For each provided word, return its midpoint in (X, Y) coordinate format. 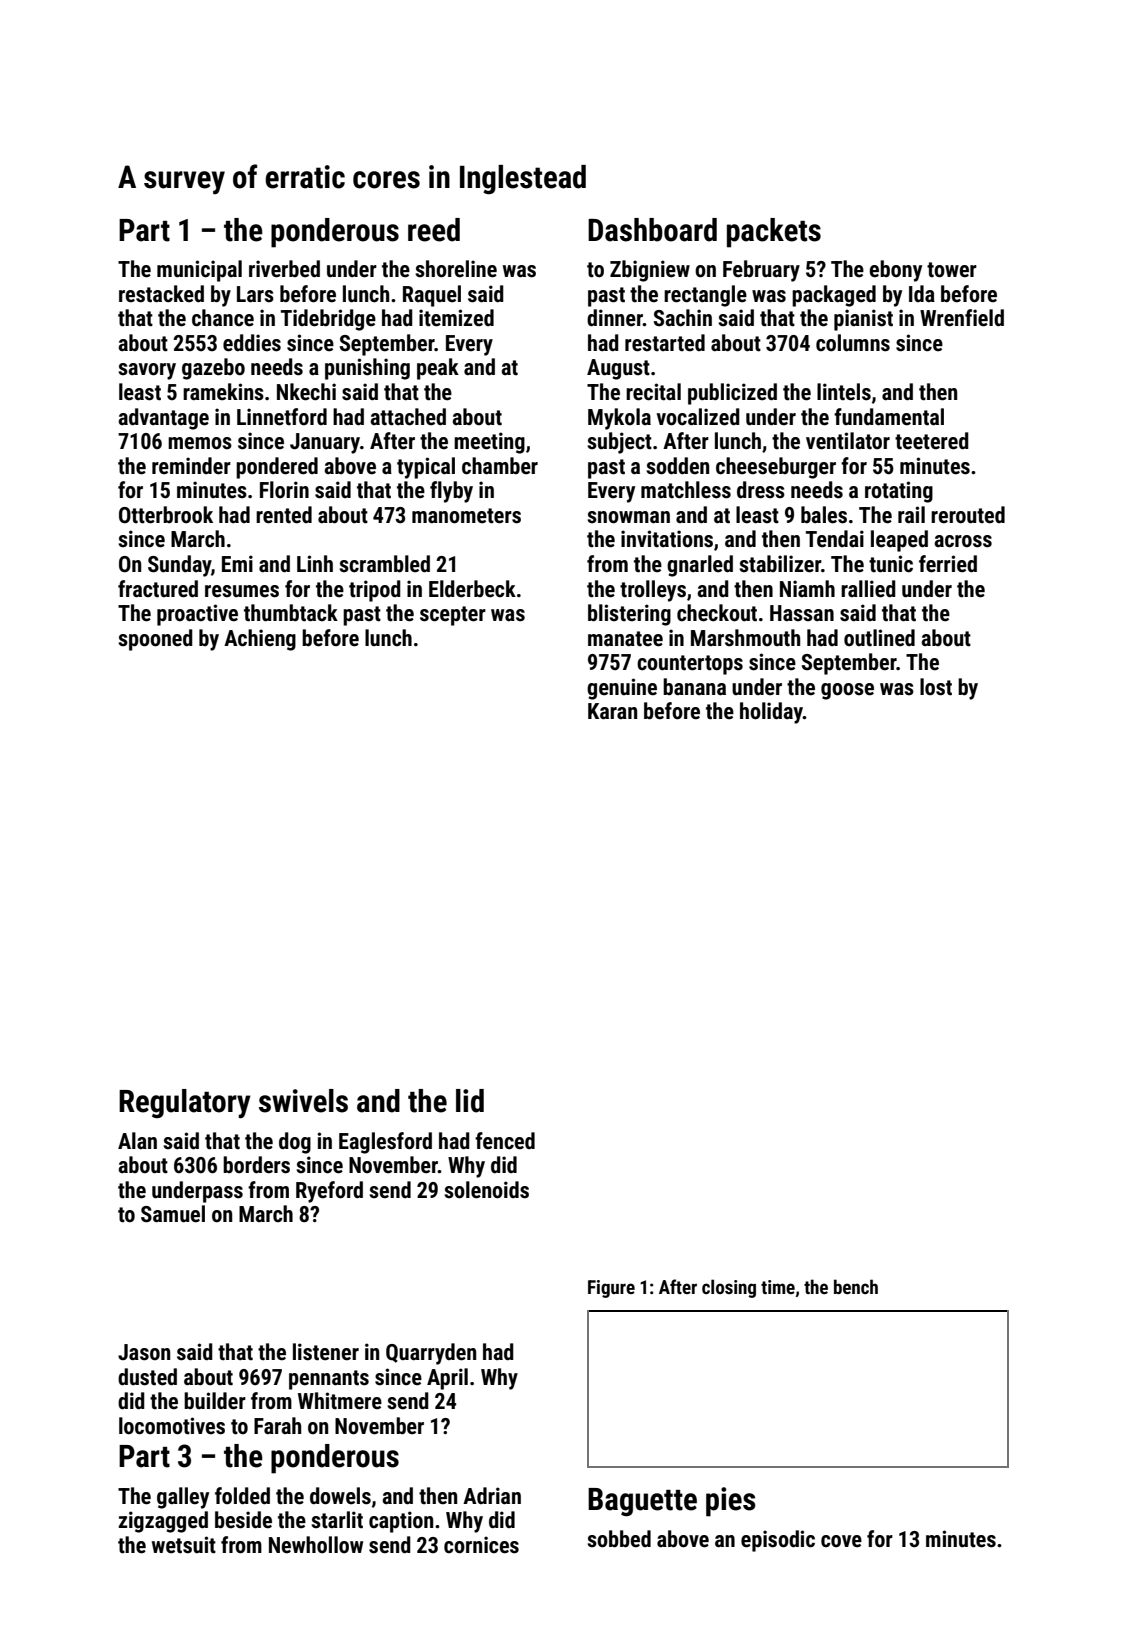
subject (619, 443)
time (778, 1287)
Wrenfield (962, 318)
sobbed (619, 1539)
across (963, 541)
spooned (155, 640)
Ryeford (329, 1192)
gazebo (213, 369)
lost (936, 687)
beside (243, 1520)
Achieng (260, 640)
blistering (629, 615)
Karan (612, 711)
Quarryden (431, 1354)
